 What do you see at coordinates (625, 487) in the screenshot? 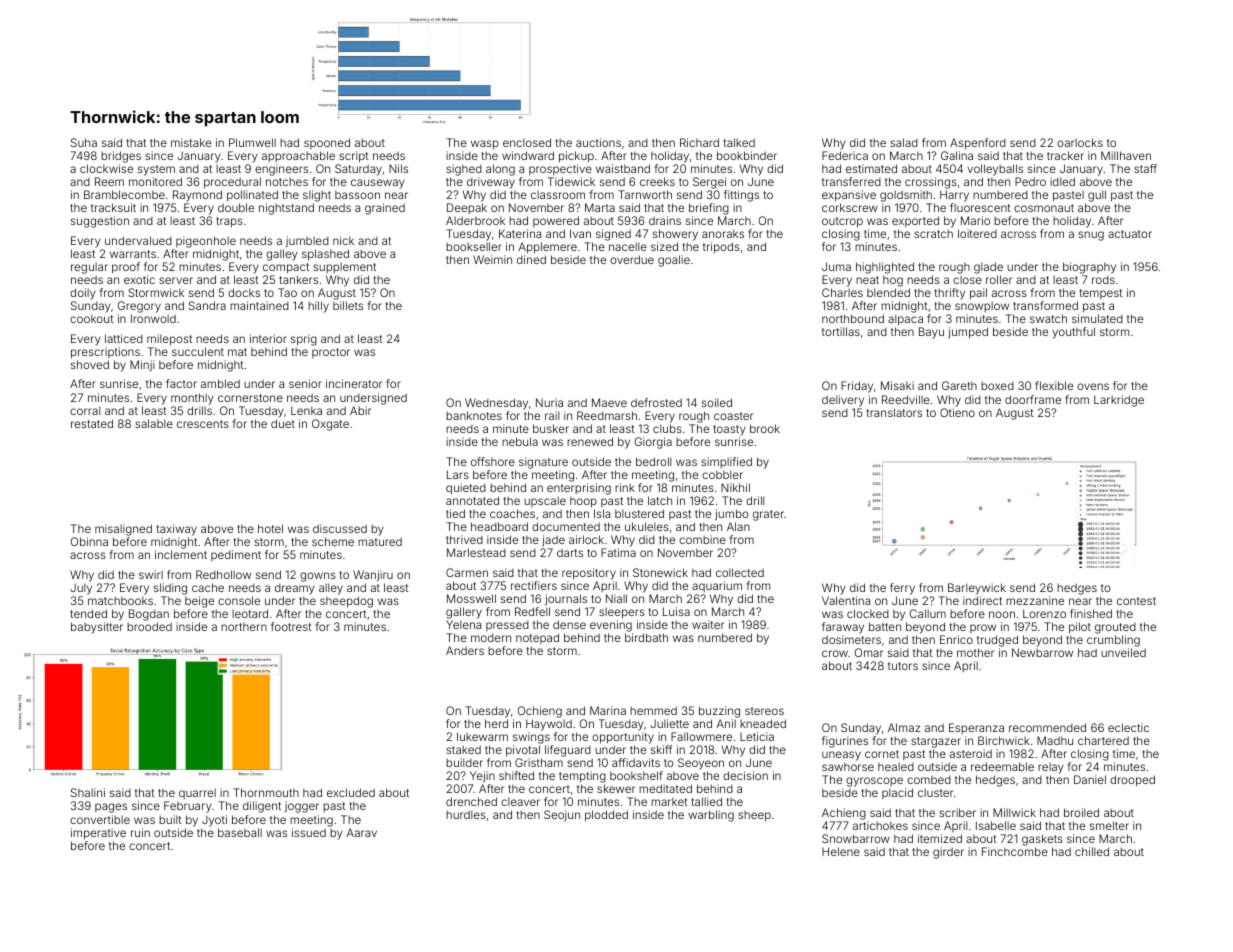
I see `rink` at bounding box center [625, 487].
